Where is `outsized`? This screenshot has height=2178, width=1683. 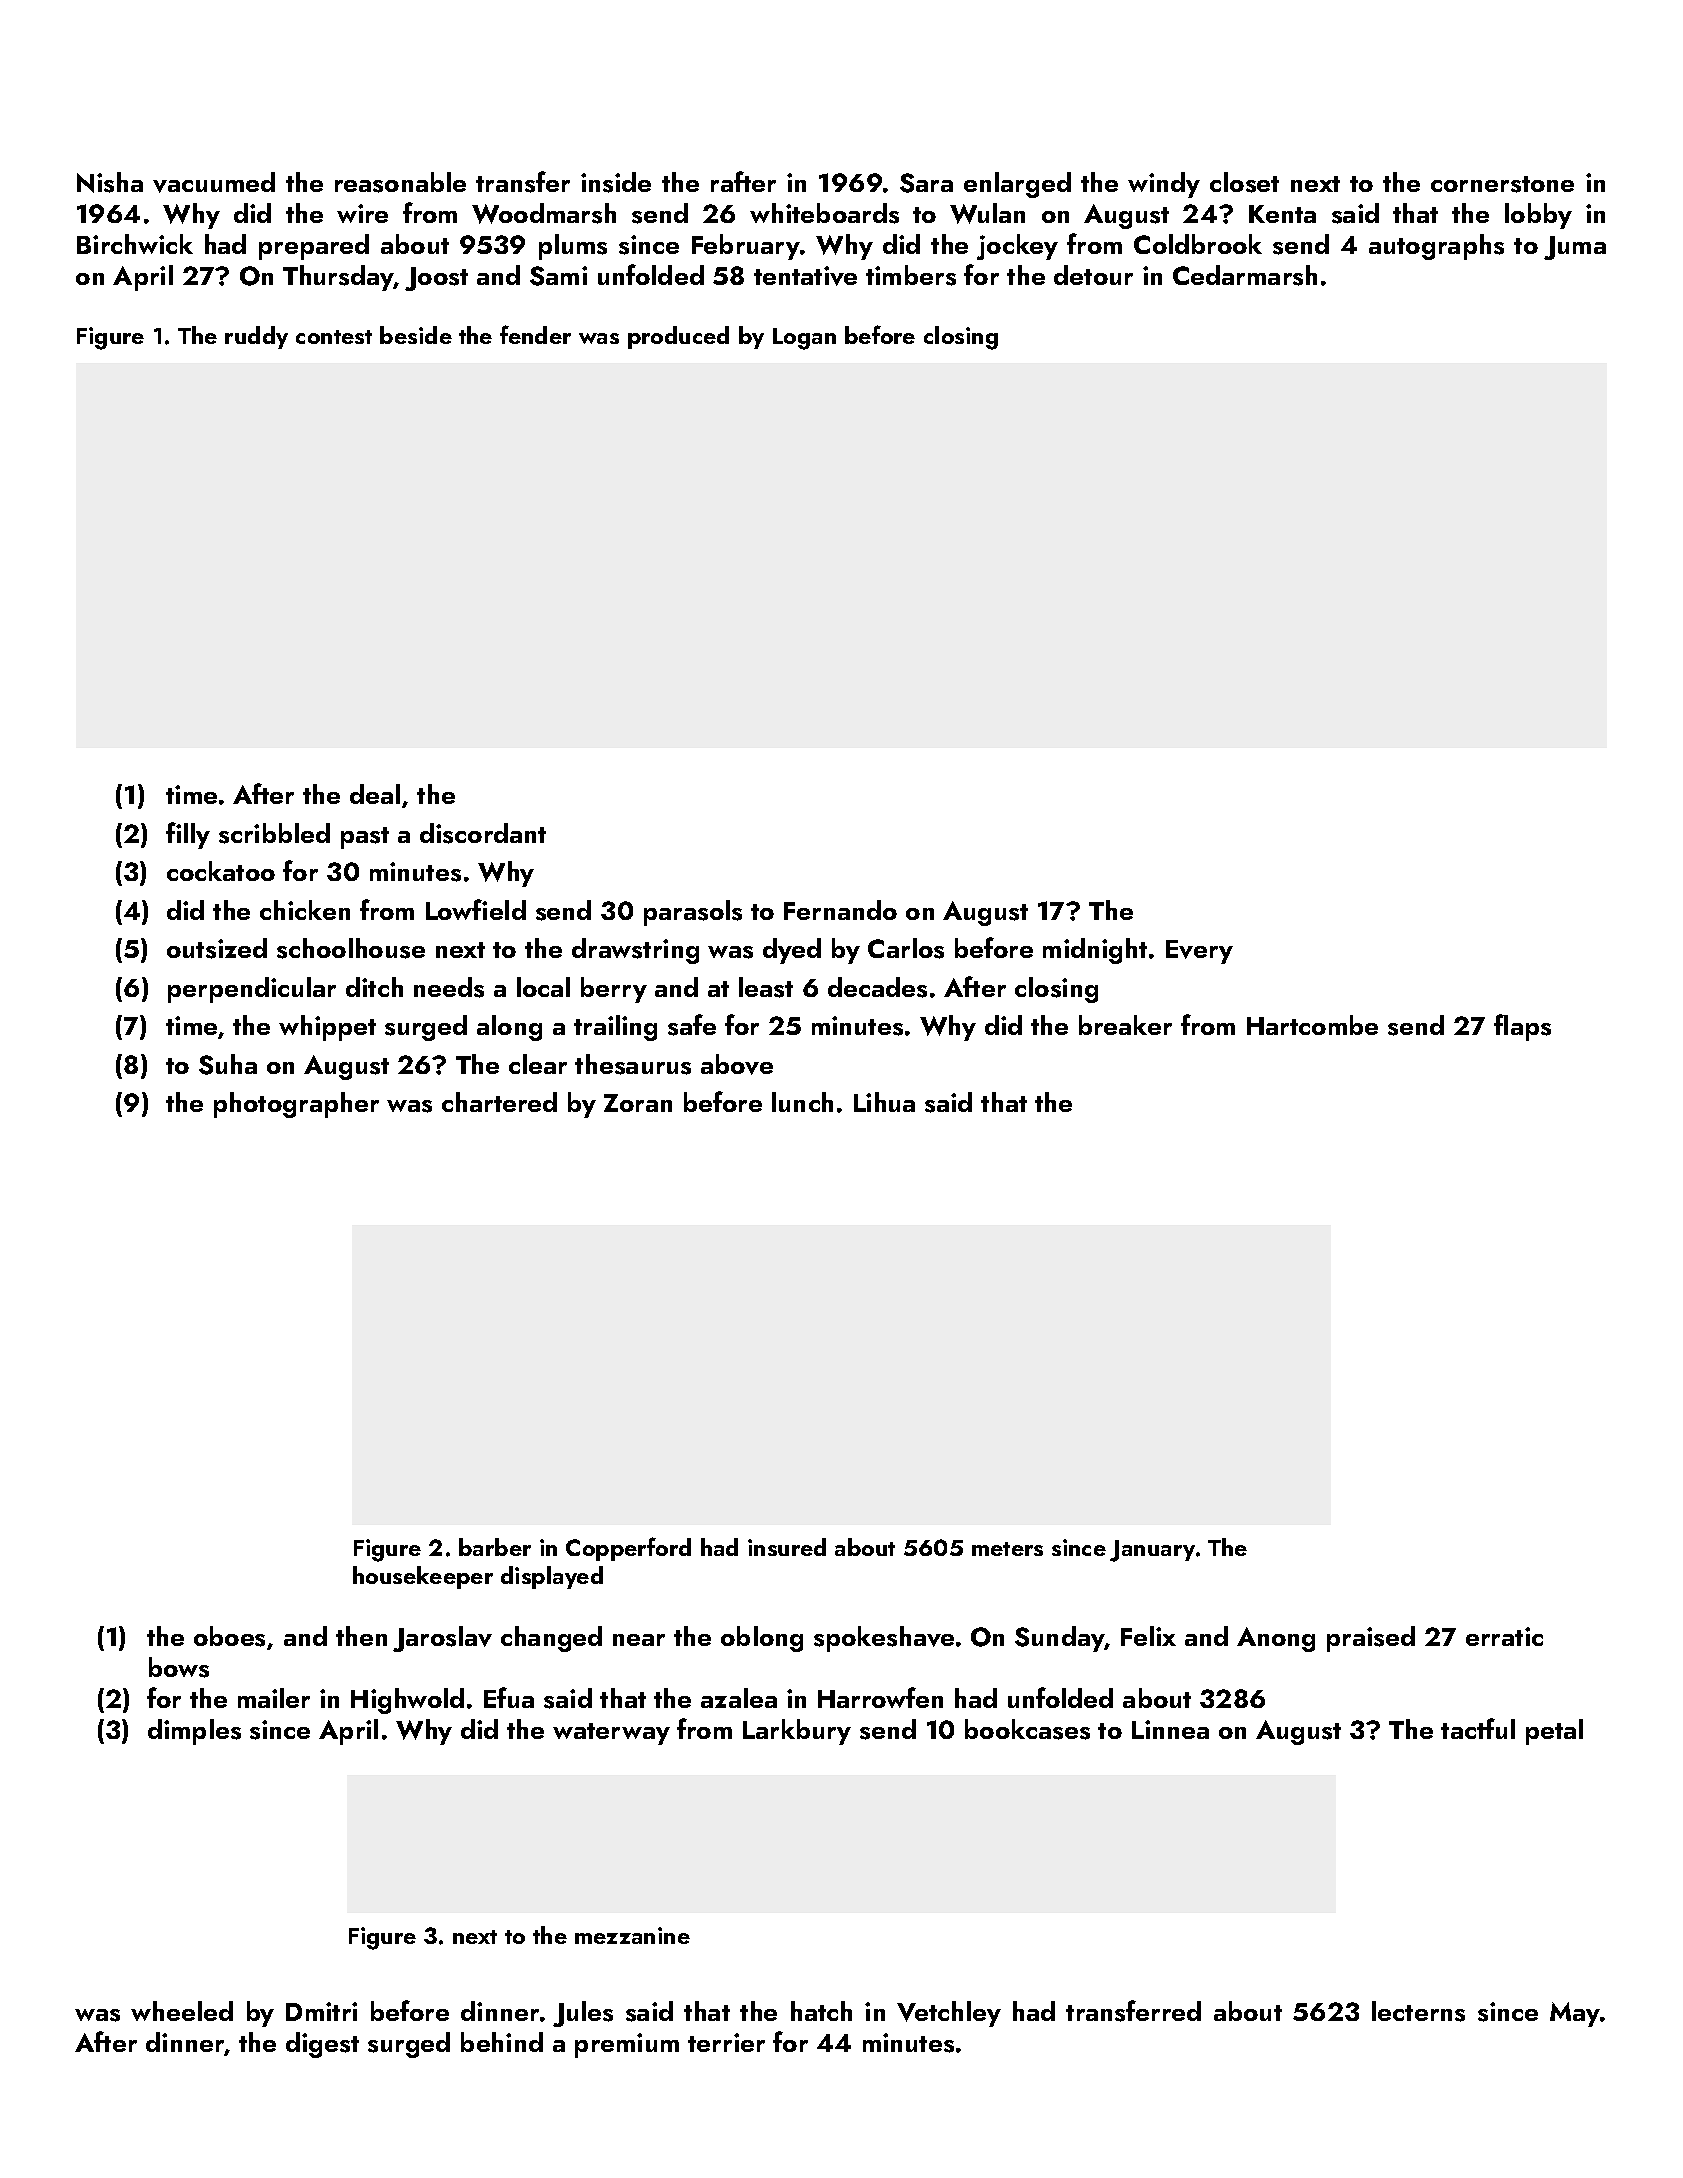
outsized is located at coordinates (217, 948).
